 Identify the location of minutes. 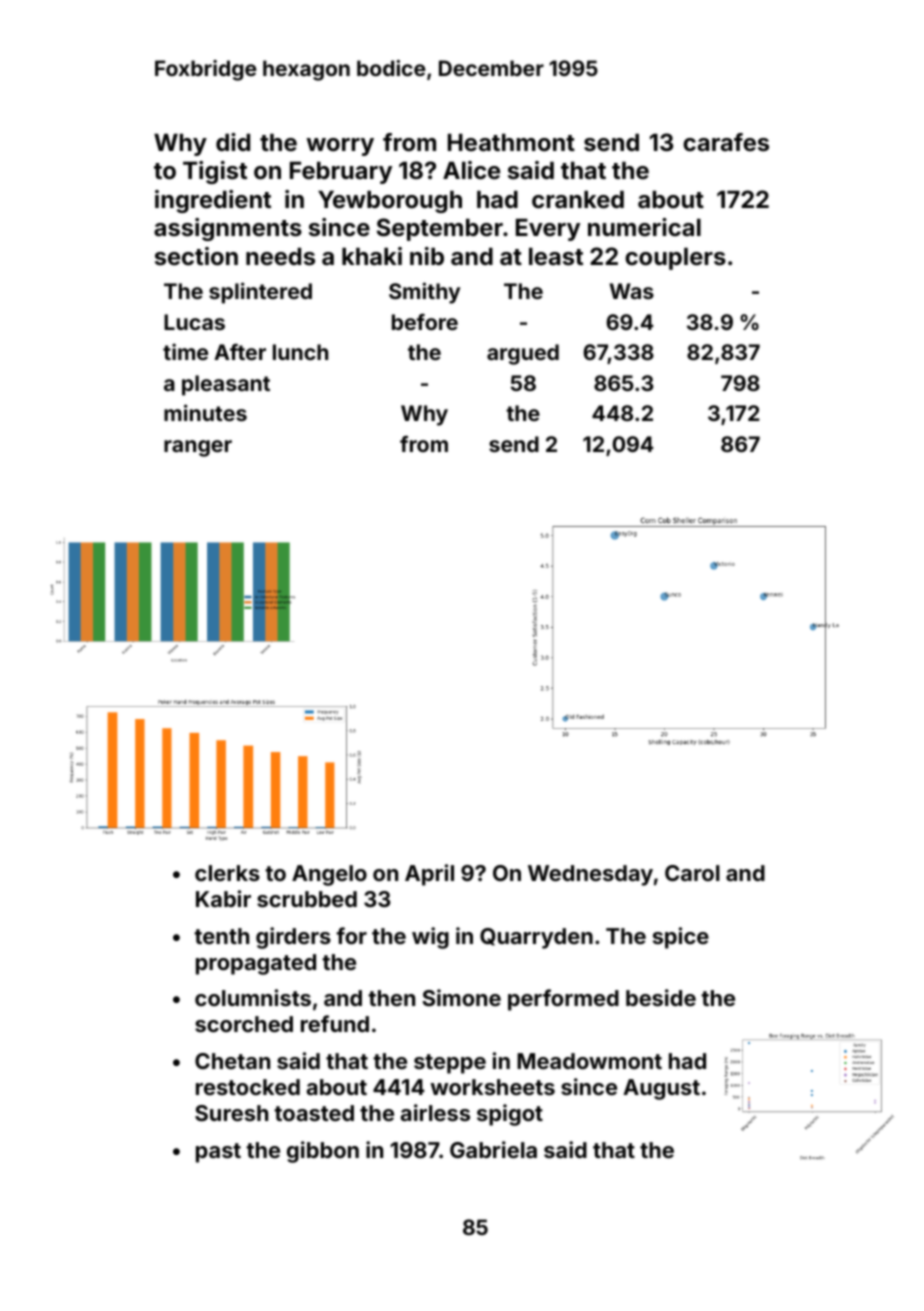
(205, 412).
